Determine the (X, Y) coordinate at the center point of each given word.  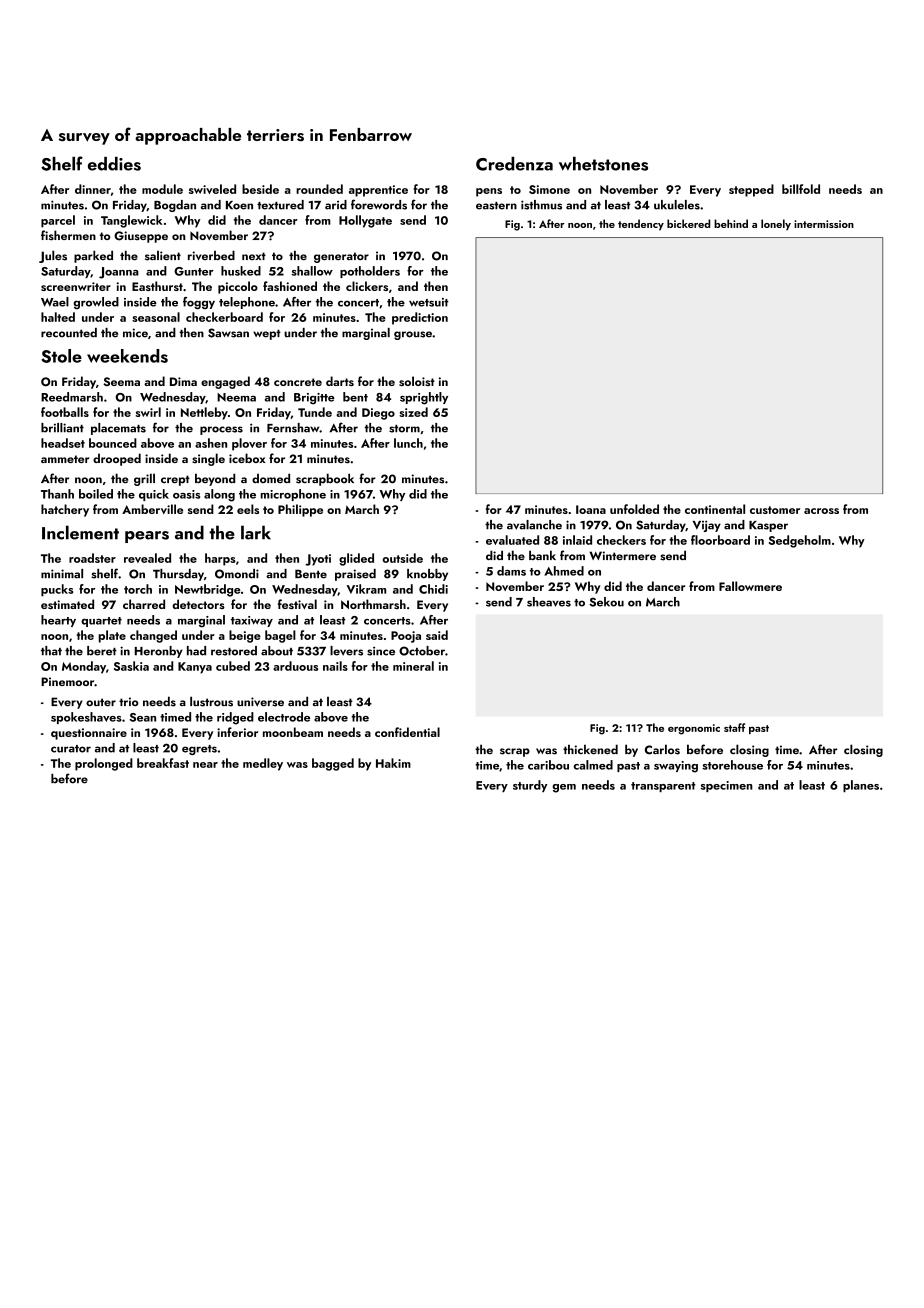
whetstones (603, 164)
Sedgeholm (800, 541)
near (205, 765)
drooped (117, 459)
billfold (801, 189)
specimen (726, 786)
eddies (114, 164)
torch (138, 589)
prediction (420, 318)
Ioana (591, 509)
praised (355, 575)
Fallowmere (750, 586)
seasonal (156, 317)
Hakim (393, 763)
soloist (417, 381)
